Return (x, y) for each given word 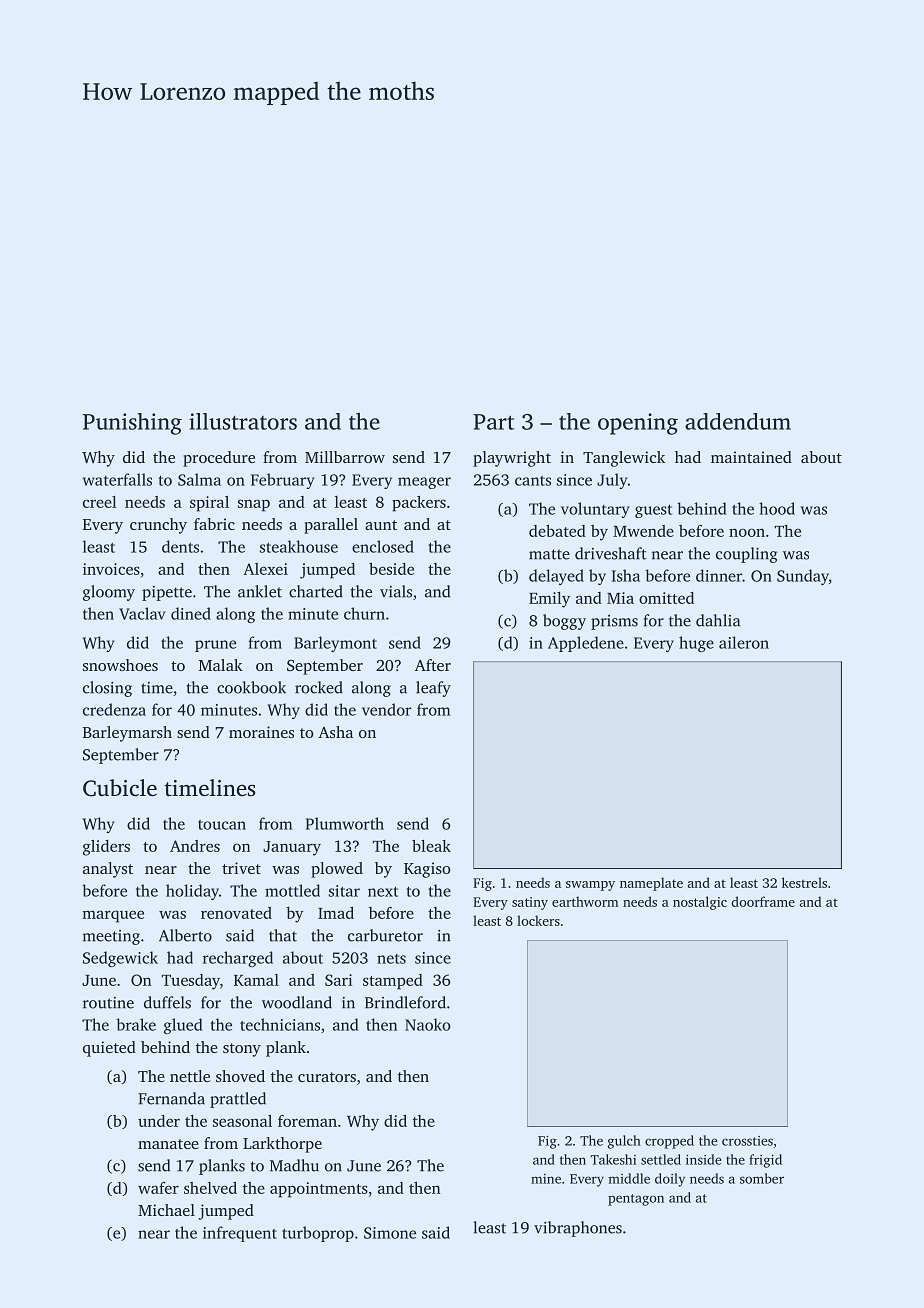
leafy (433, 689)
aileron (744, 642)
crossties (747, 1141)
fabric (214, 524)
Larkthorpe (282, 1145)
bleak (431, 846)
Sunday (803, 577)
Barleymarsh (127, 734)
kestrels (804, 882)
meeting (111, 937)
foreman (307, 1121)
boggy (564, 622)
